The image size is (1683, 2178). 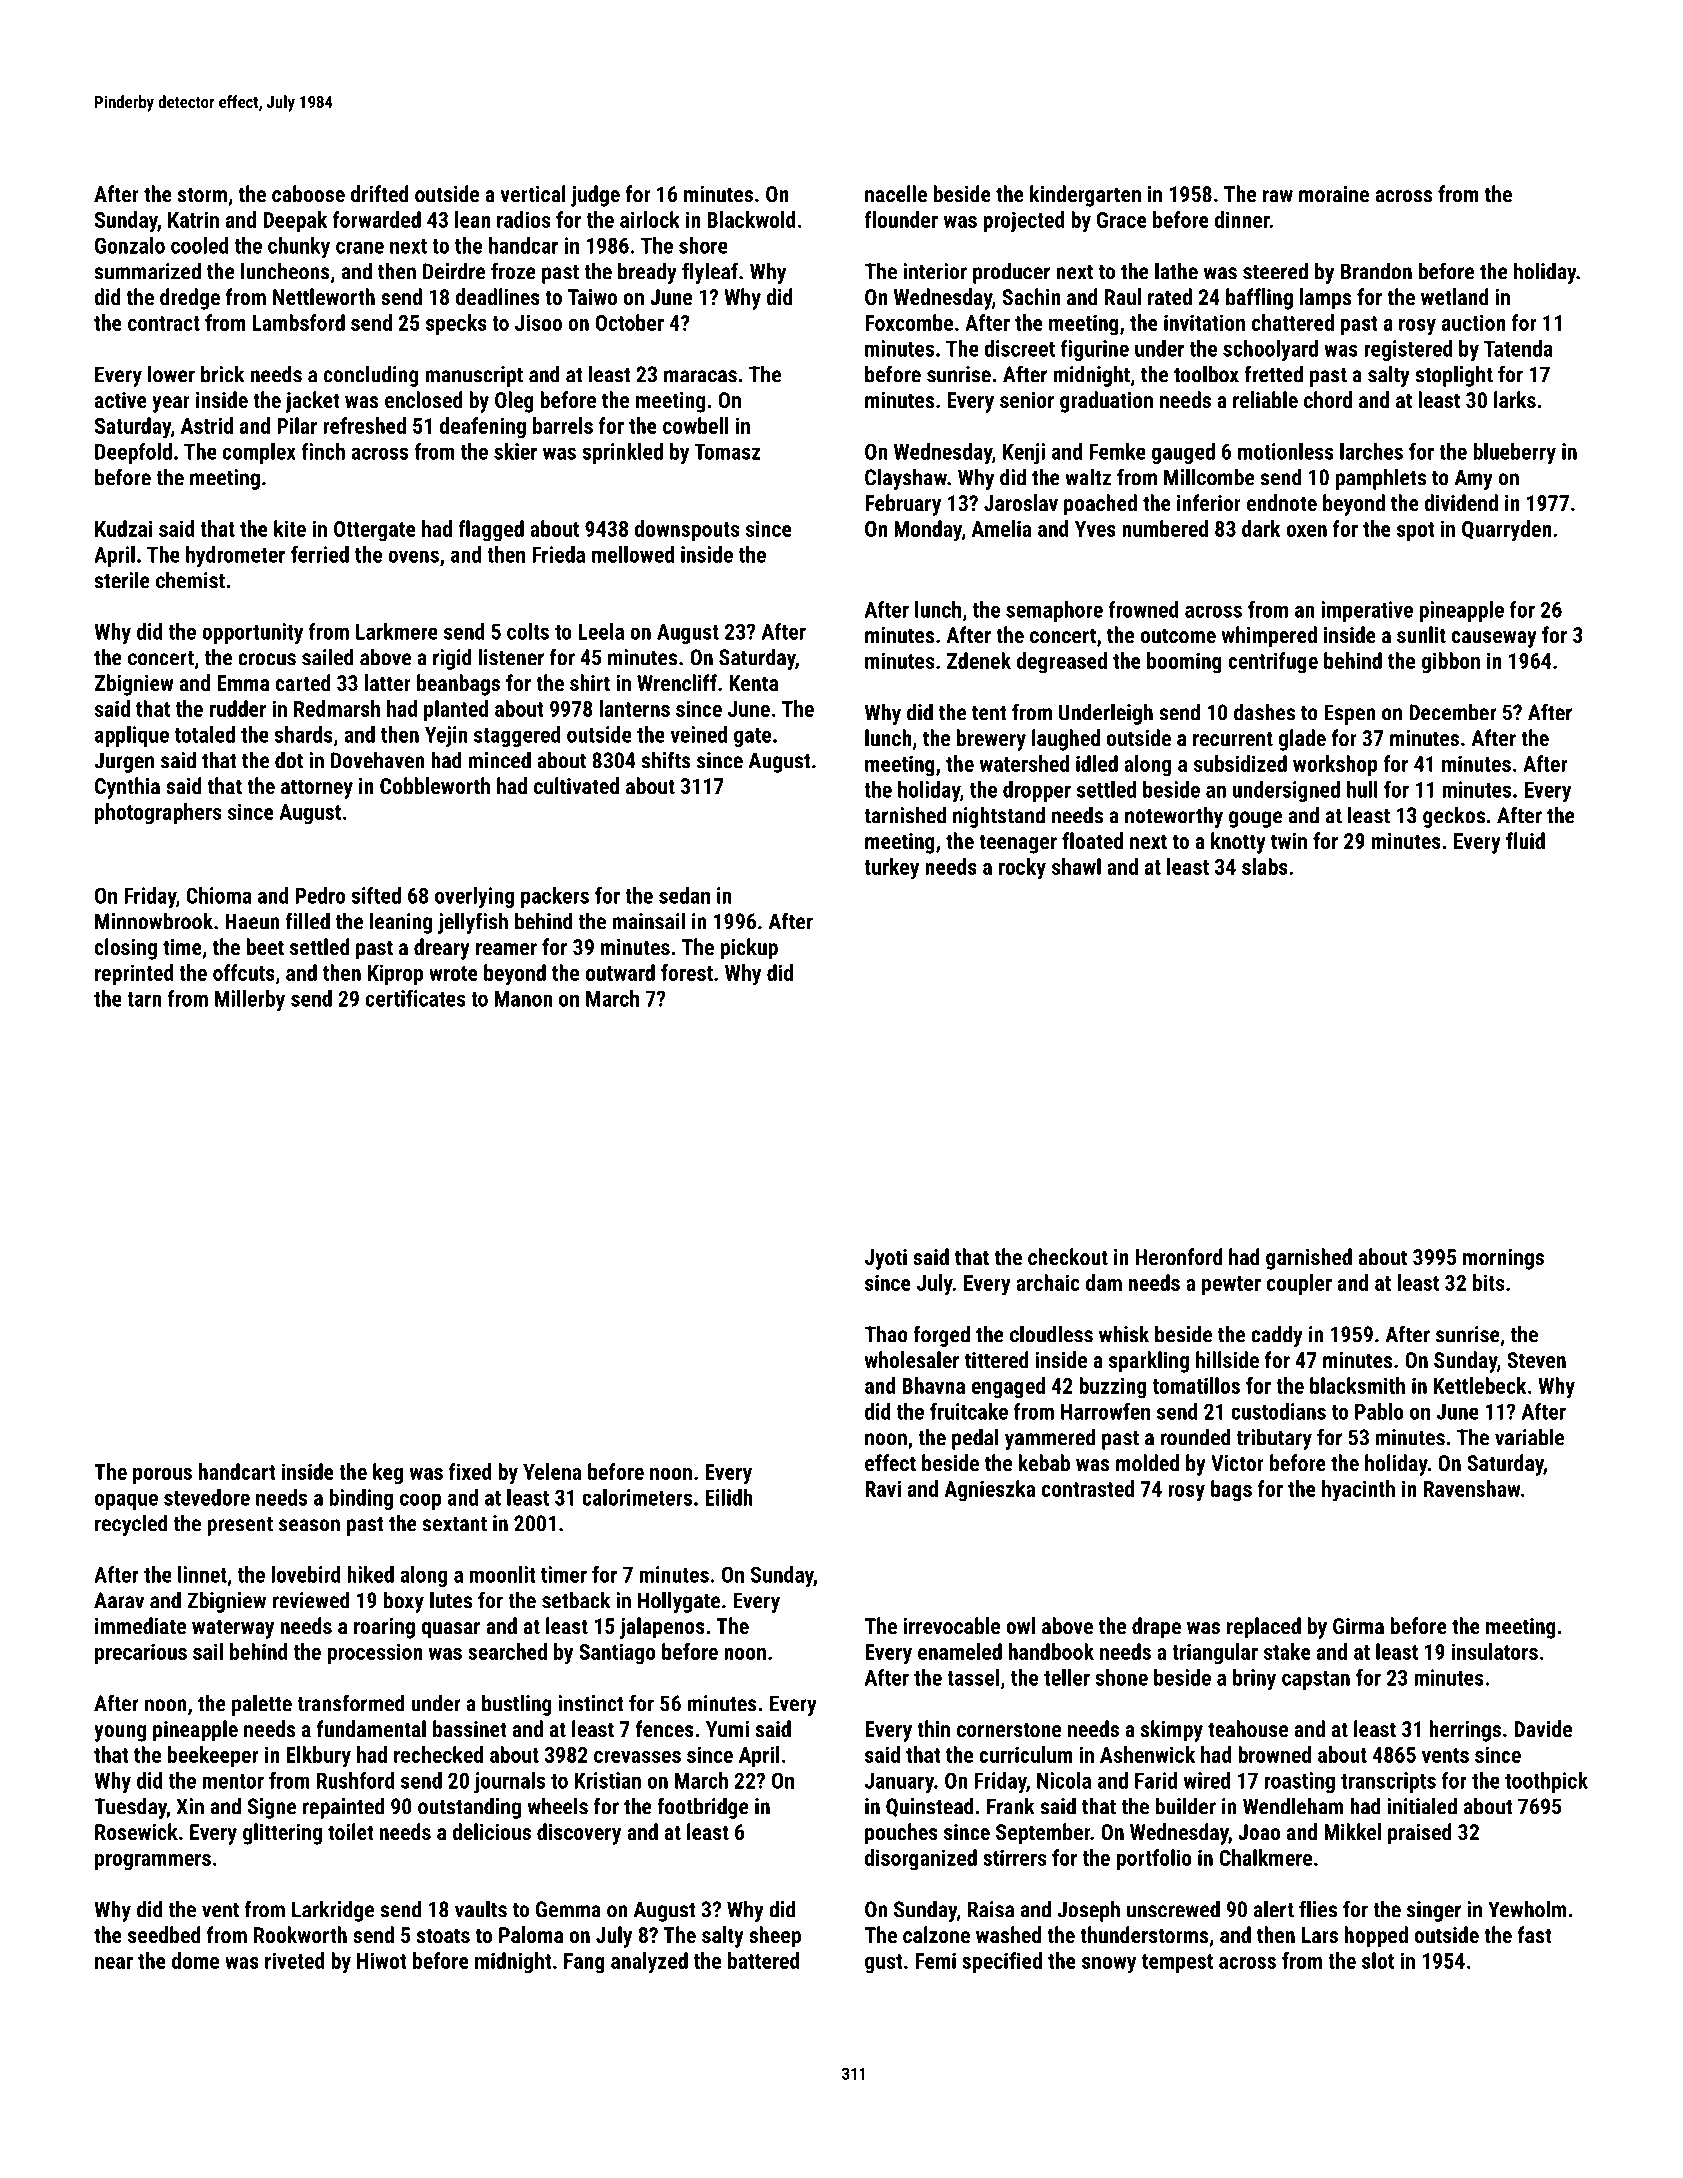 What do you see at coordinates (883, 1488) in the screenshot?
I see `Ravi` at bounding box center [883, 1488].
